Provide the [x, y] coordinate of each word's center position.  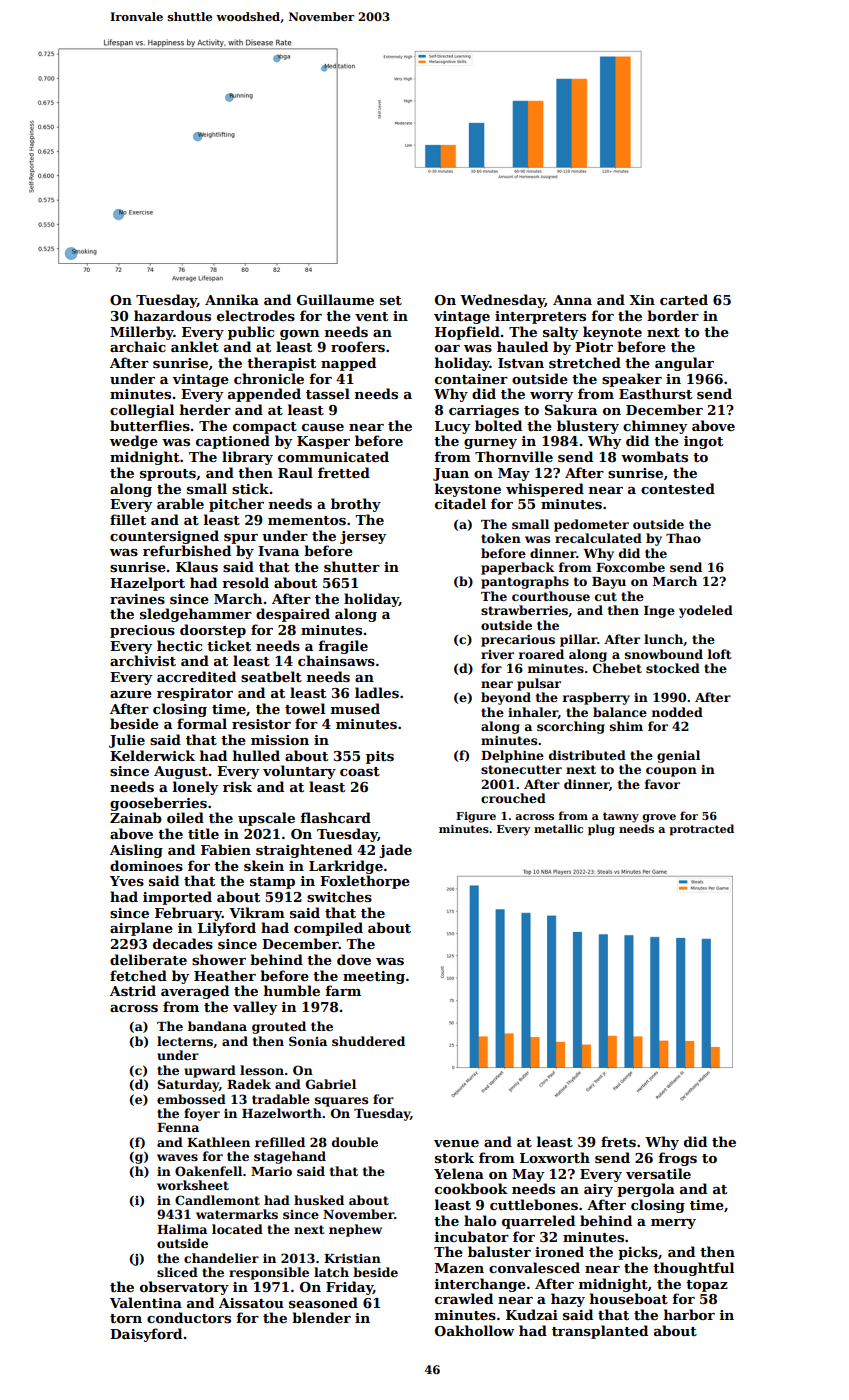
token [501, 538]
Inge [659, 612]
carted [684, 299]
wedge [134, 442]
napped [348, 364]
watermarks [237, 1214]
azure [131, 694]
